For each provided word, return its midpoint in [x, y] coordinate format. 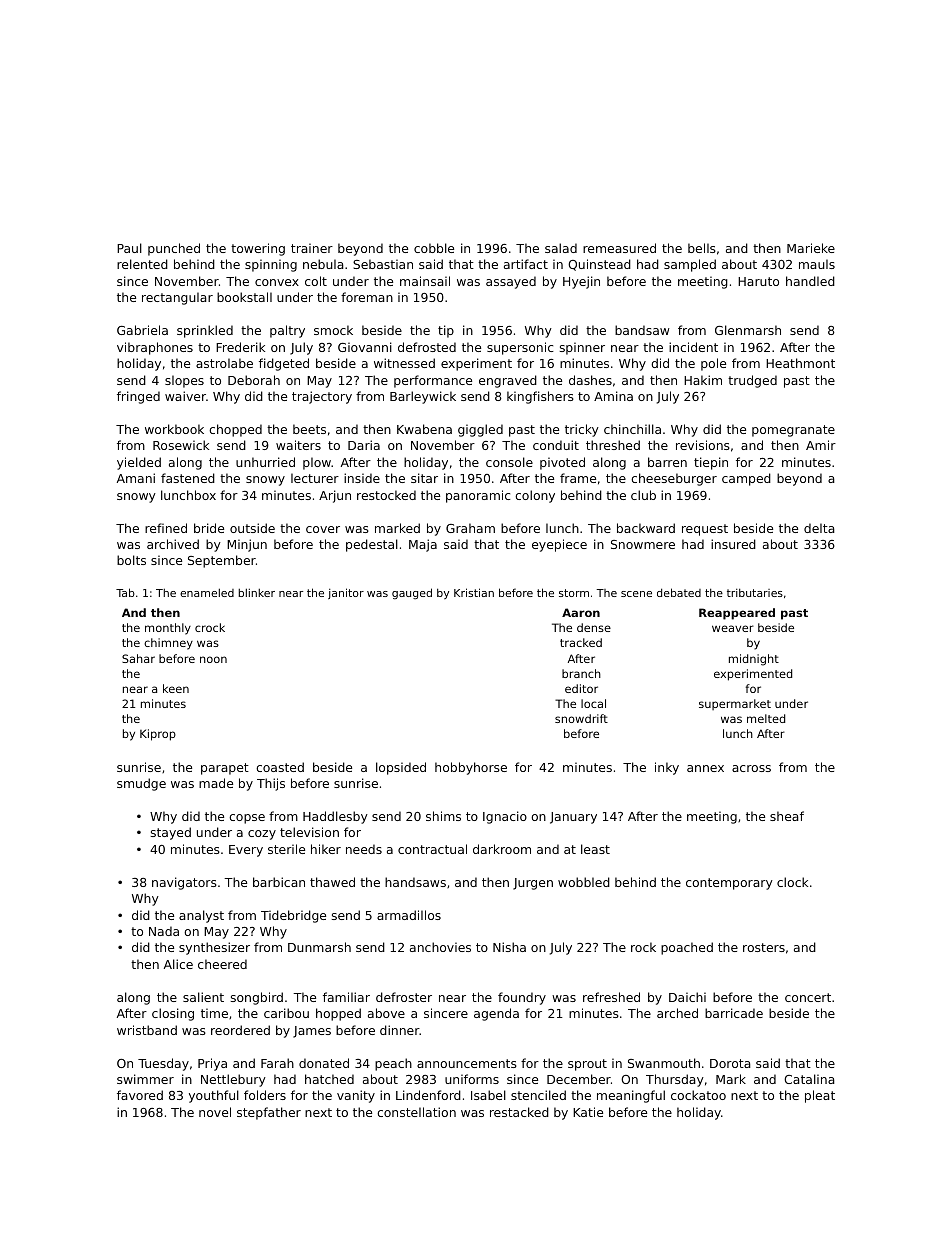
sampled [690, 265]
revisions [703, 445]
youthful [214, 1096]
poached [687, 948]
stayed [171, 833]
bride [209, 528]
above [386, 1013]
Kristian [474, 592]
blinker [256, 592]
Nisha [509, 947]
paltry [287, 331]
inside [362, 478]
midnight [754, 660]
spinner [582, 348]
